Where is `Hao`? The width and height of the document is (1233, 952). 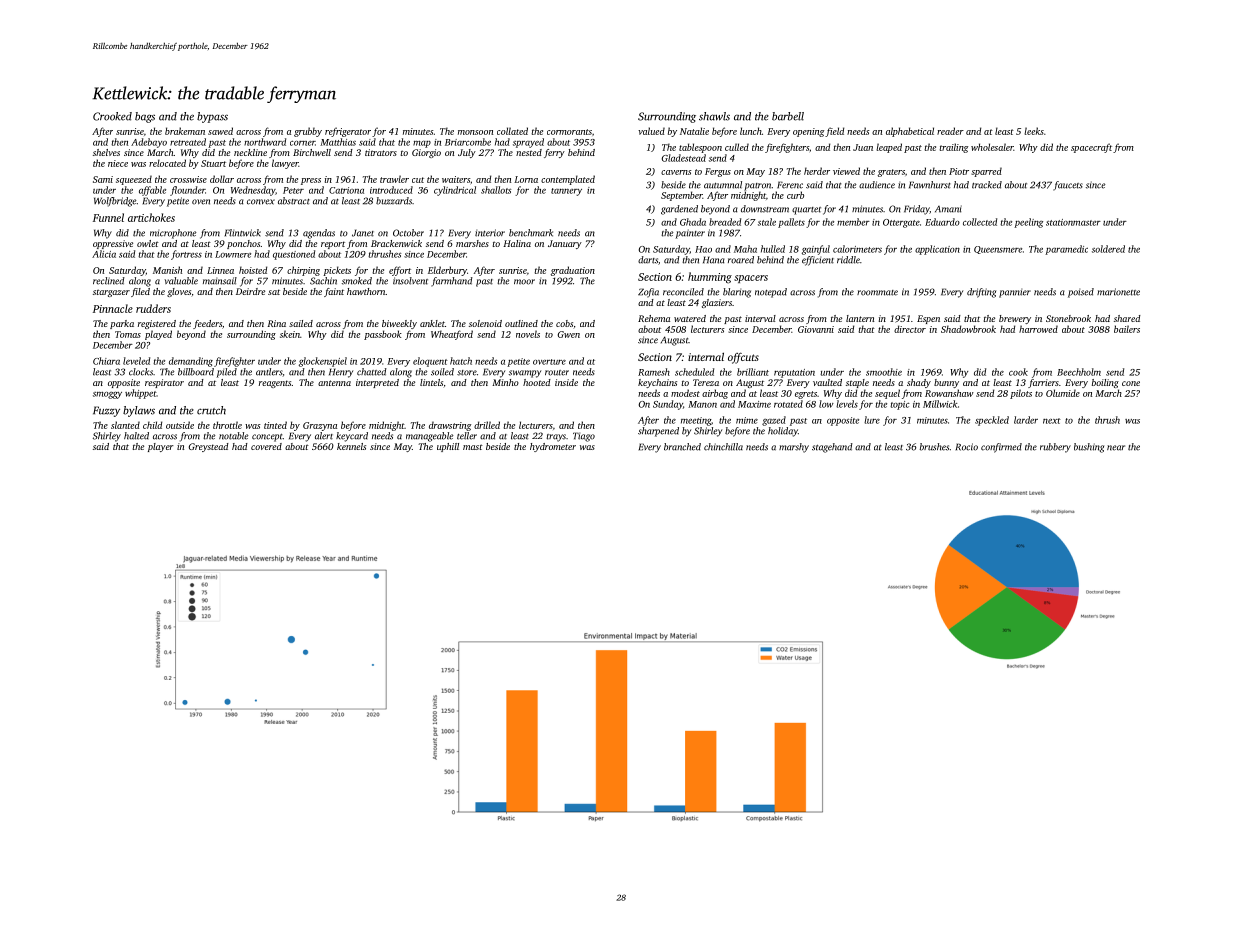 Hao is located at coordinates (703, 249).
